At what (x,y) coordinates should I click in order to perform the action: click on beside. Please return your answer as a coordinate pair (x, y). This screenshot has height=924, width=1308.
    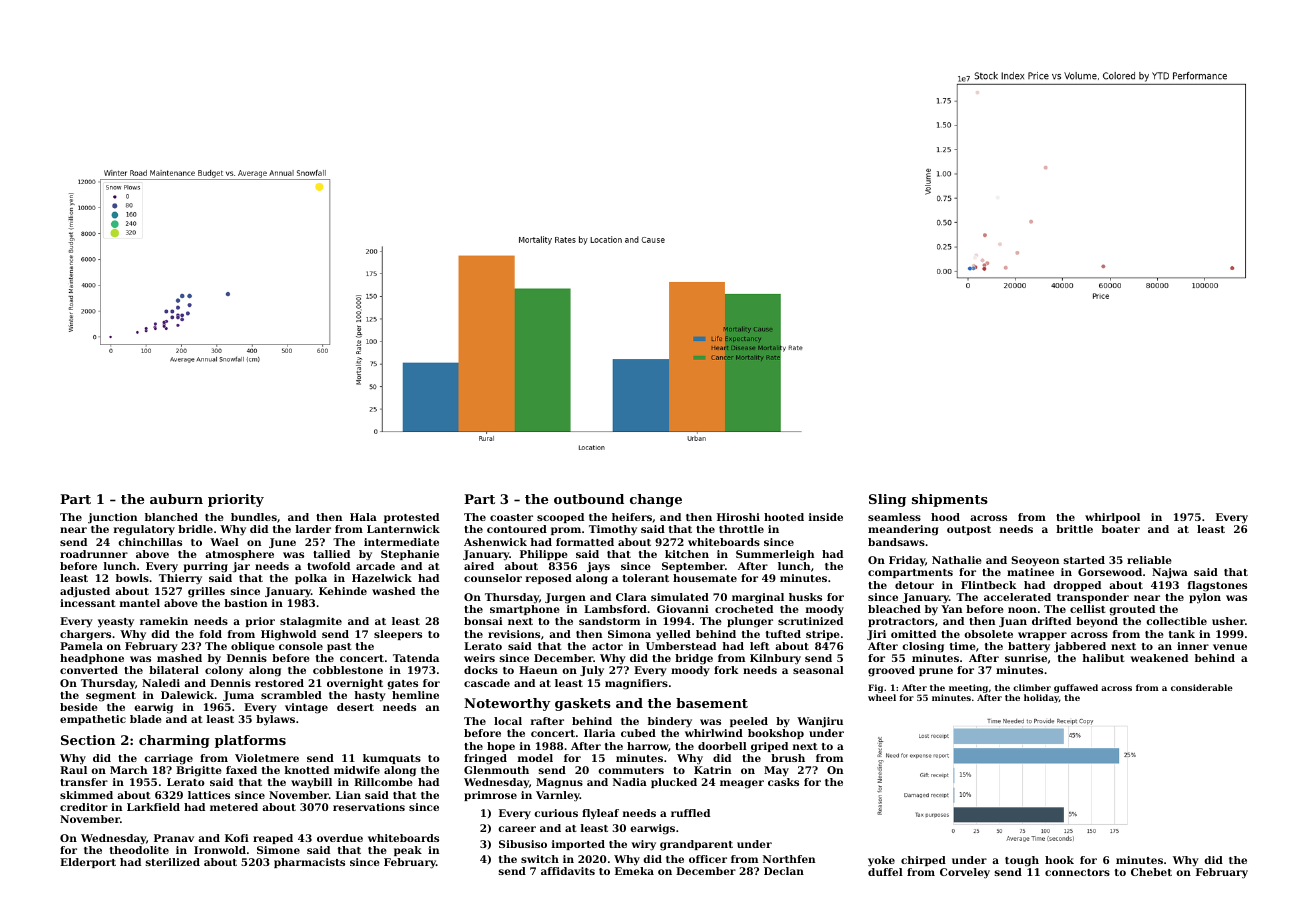
    Looking at the image, I should click on (79, 707).
